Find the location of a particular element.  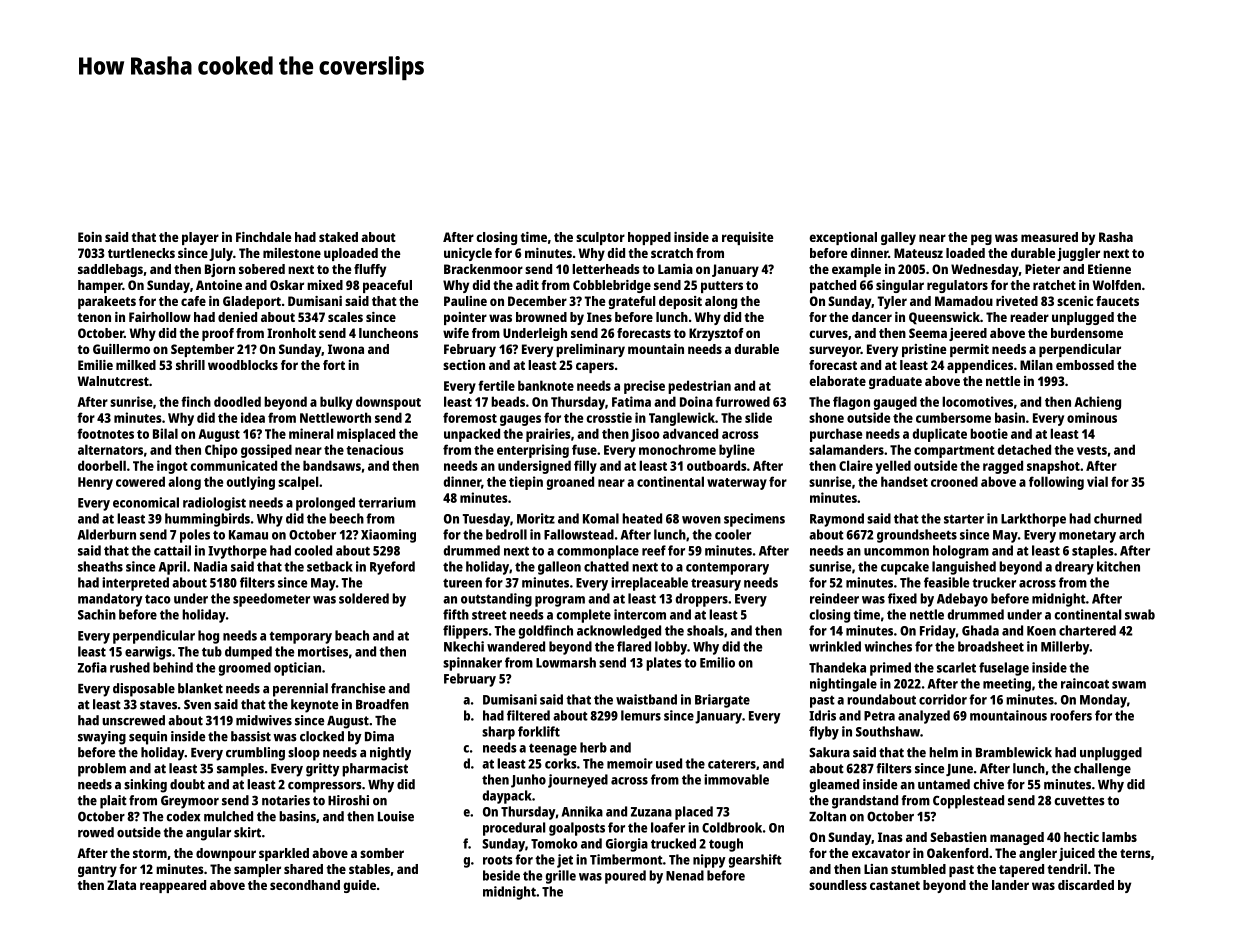

secondhand is located at coordinates (305, 885).
